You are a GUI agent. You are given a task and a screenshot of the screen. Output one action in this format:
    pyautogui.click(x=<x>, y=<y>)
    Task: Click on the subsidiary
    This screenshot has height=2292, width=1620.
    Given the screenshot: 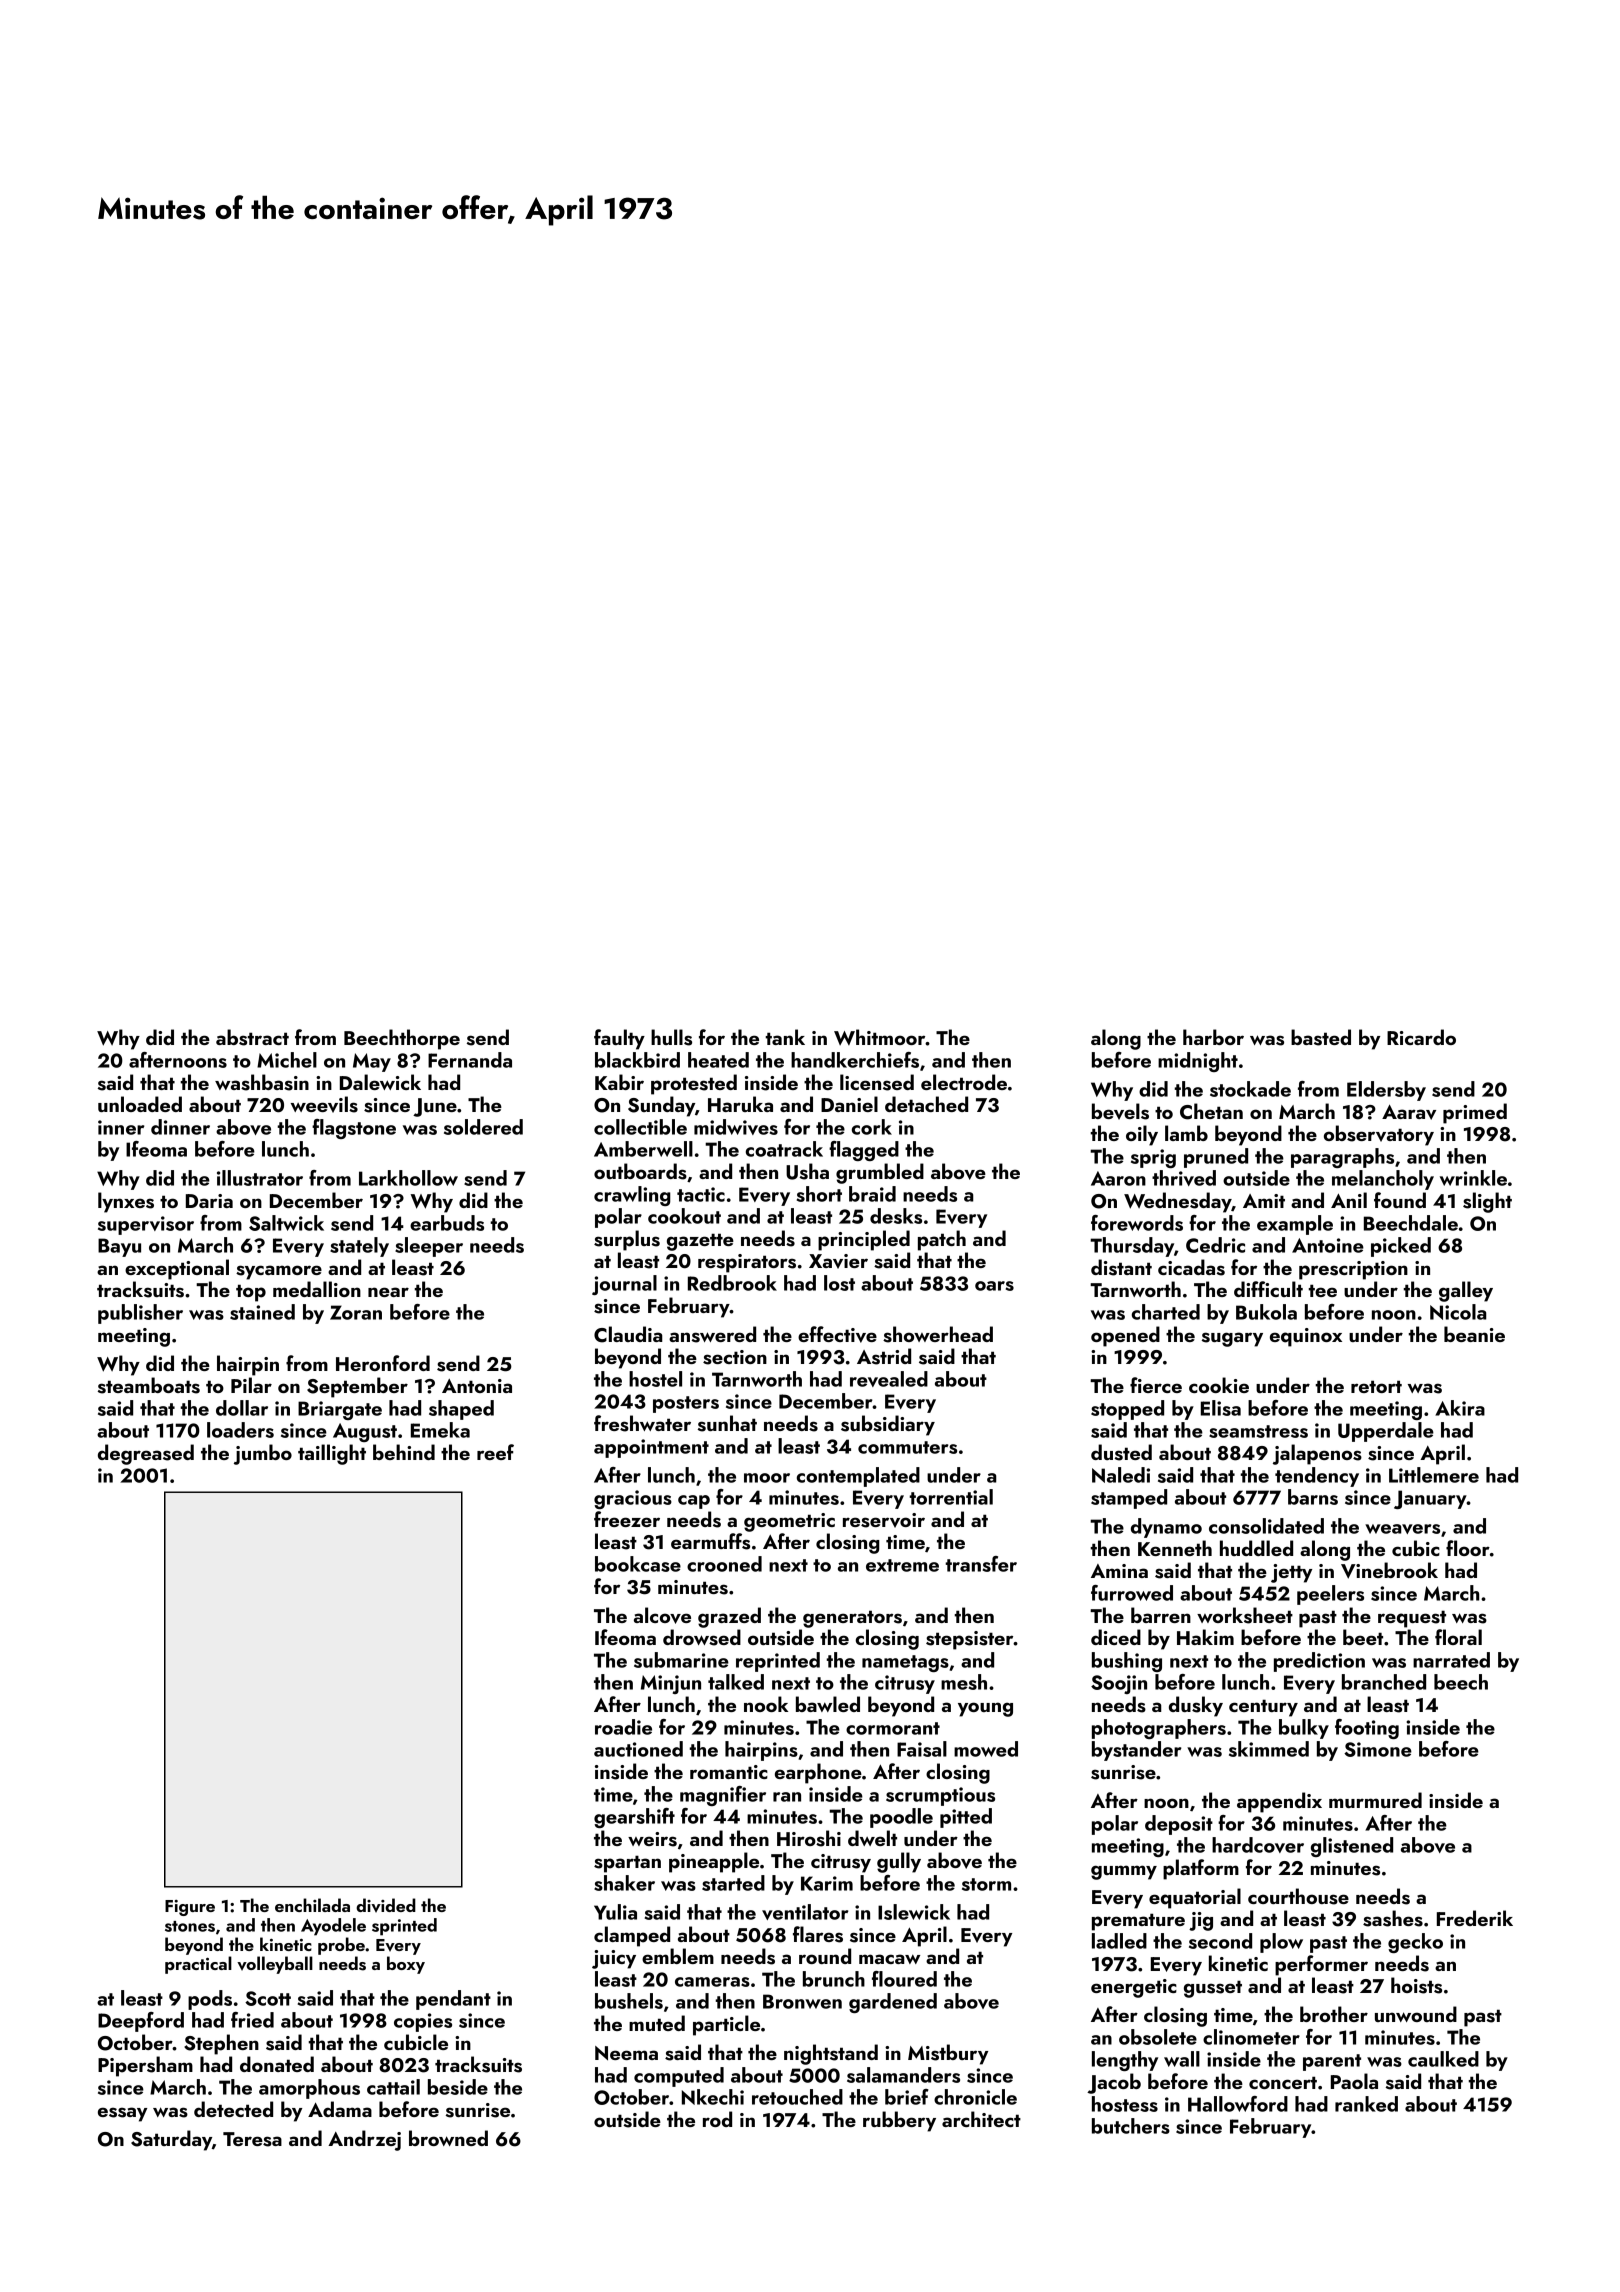 What is the action you would take?
    pyautogui.click(x=888, y=1425)
